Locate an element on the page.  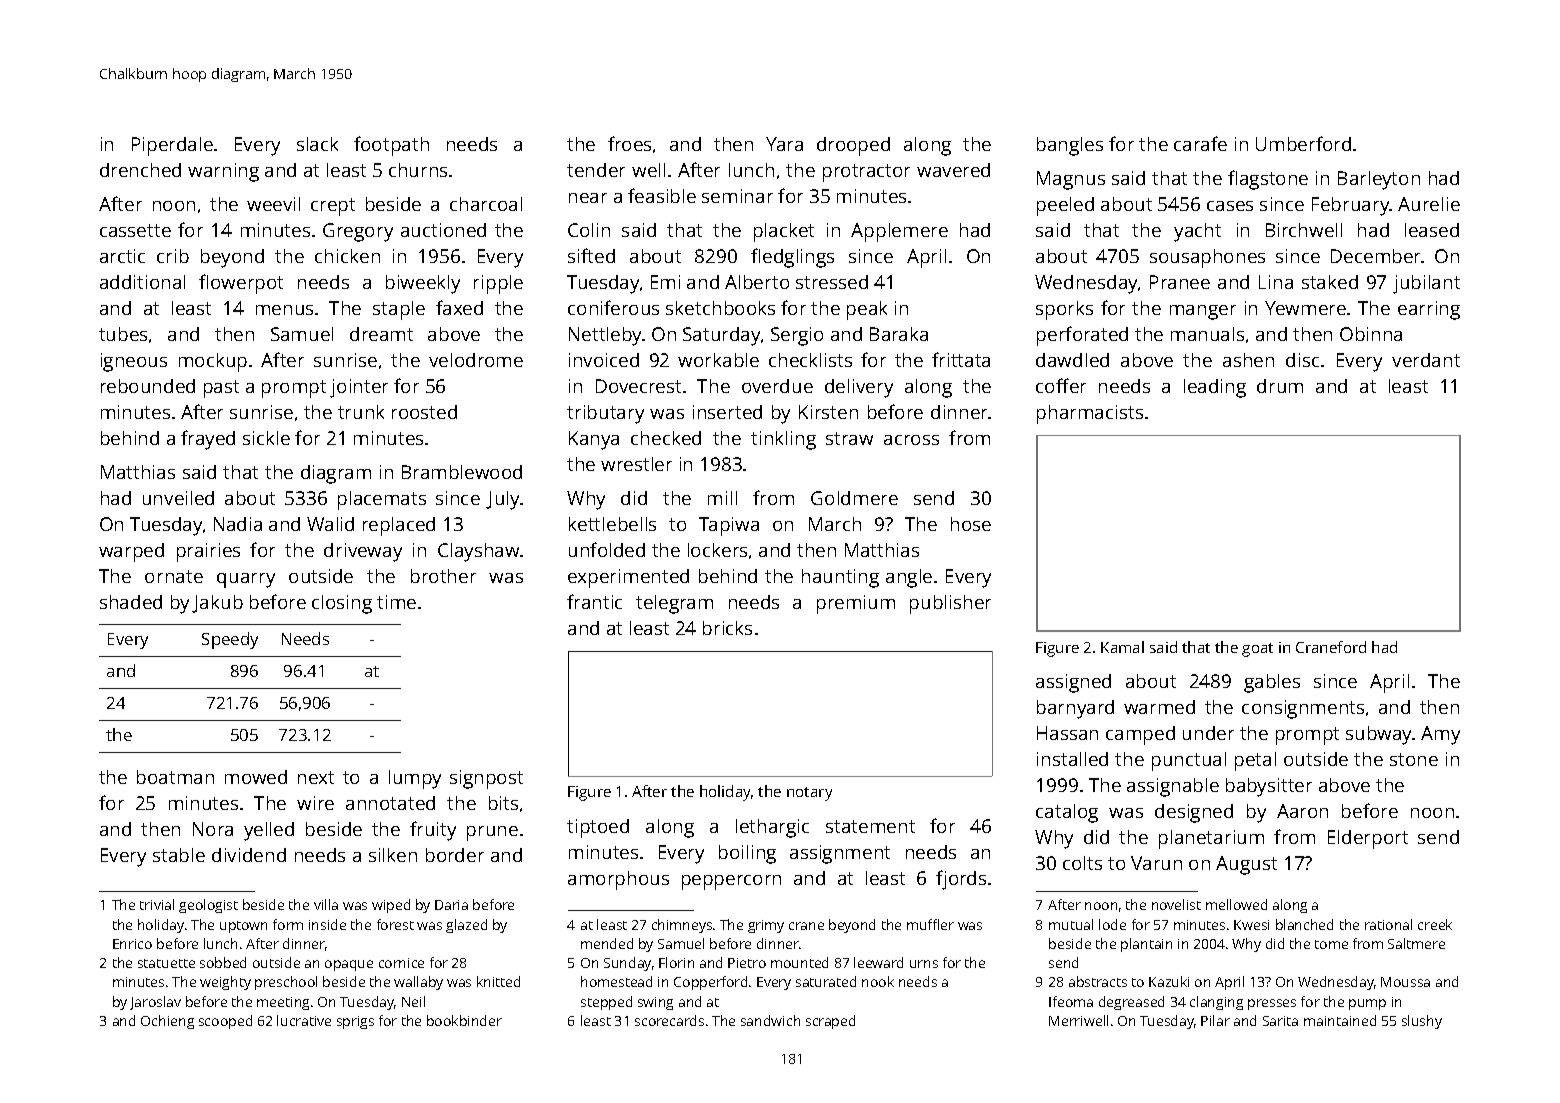
staked is located at coordinates (1330, 282).
